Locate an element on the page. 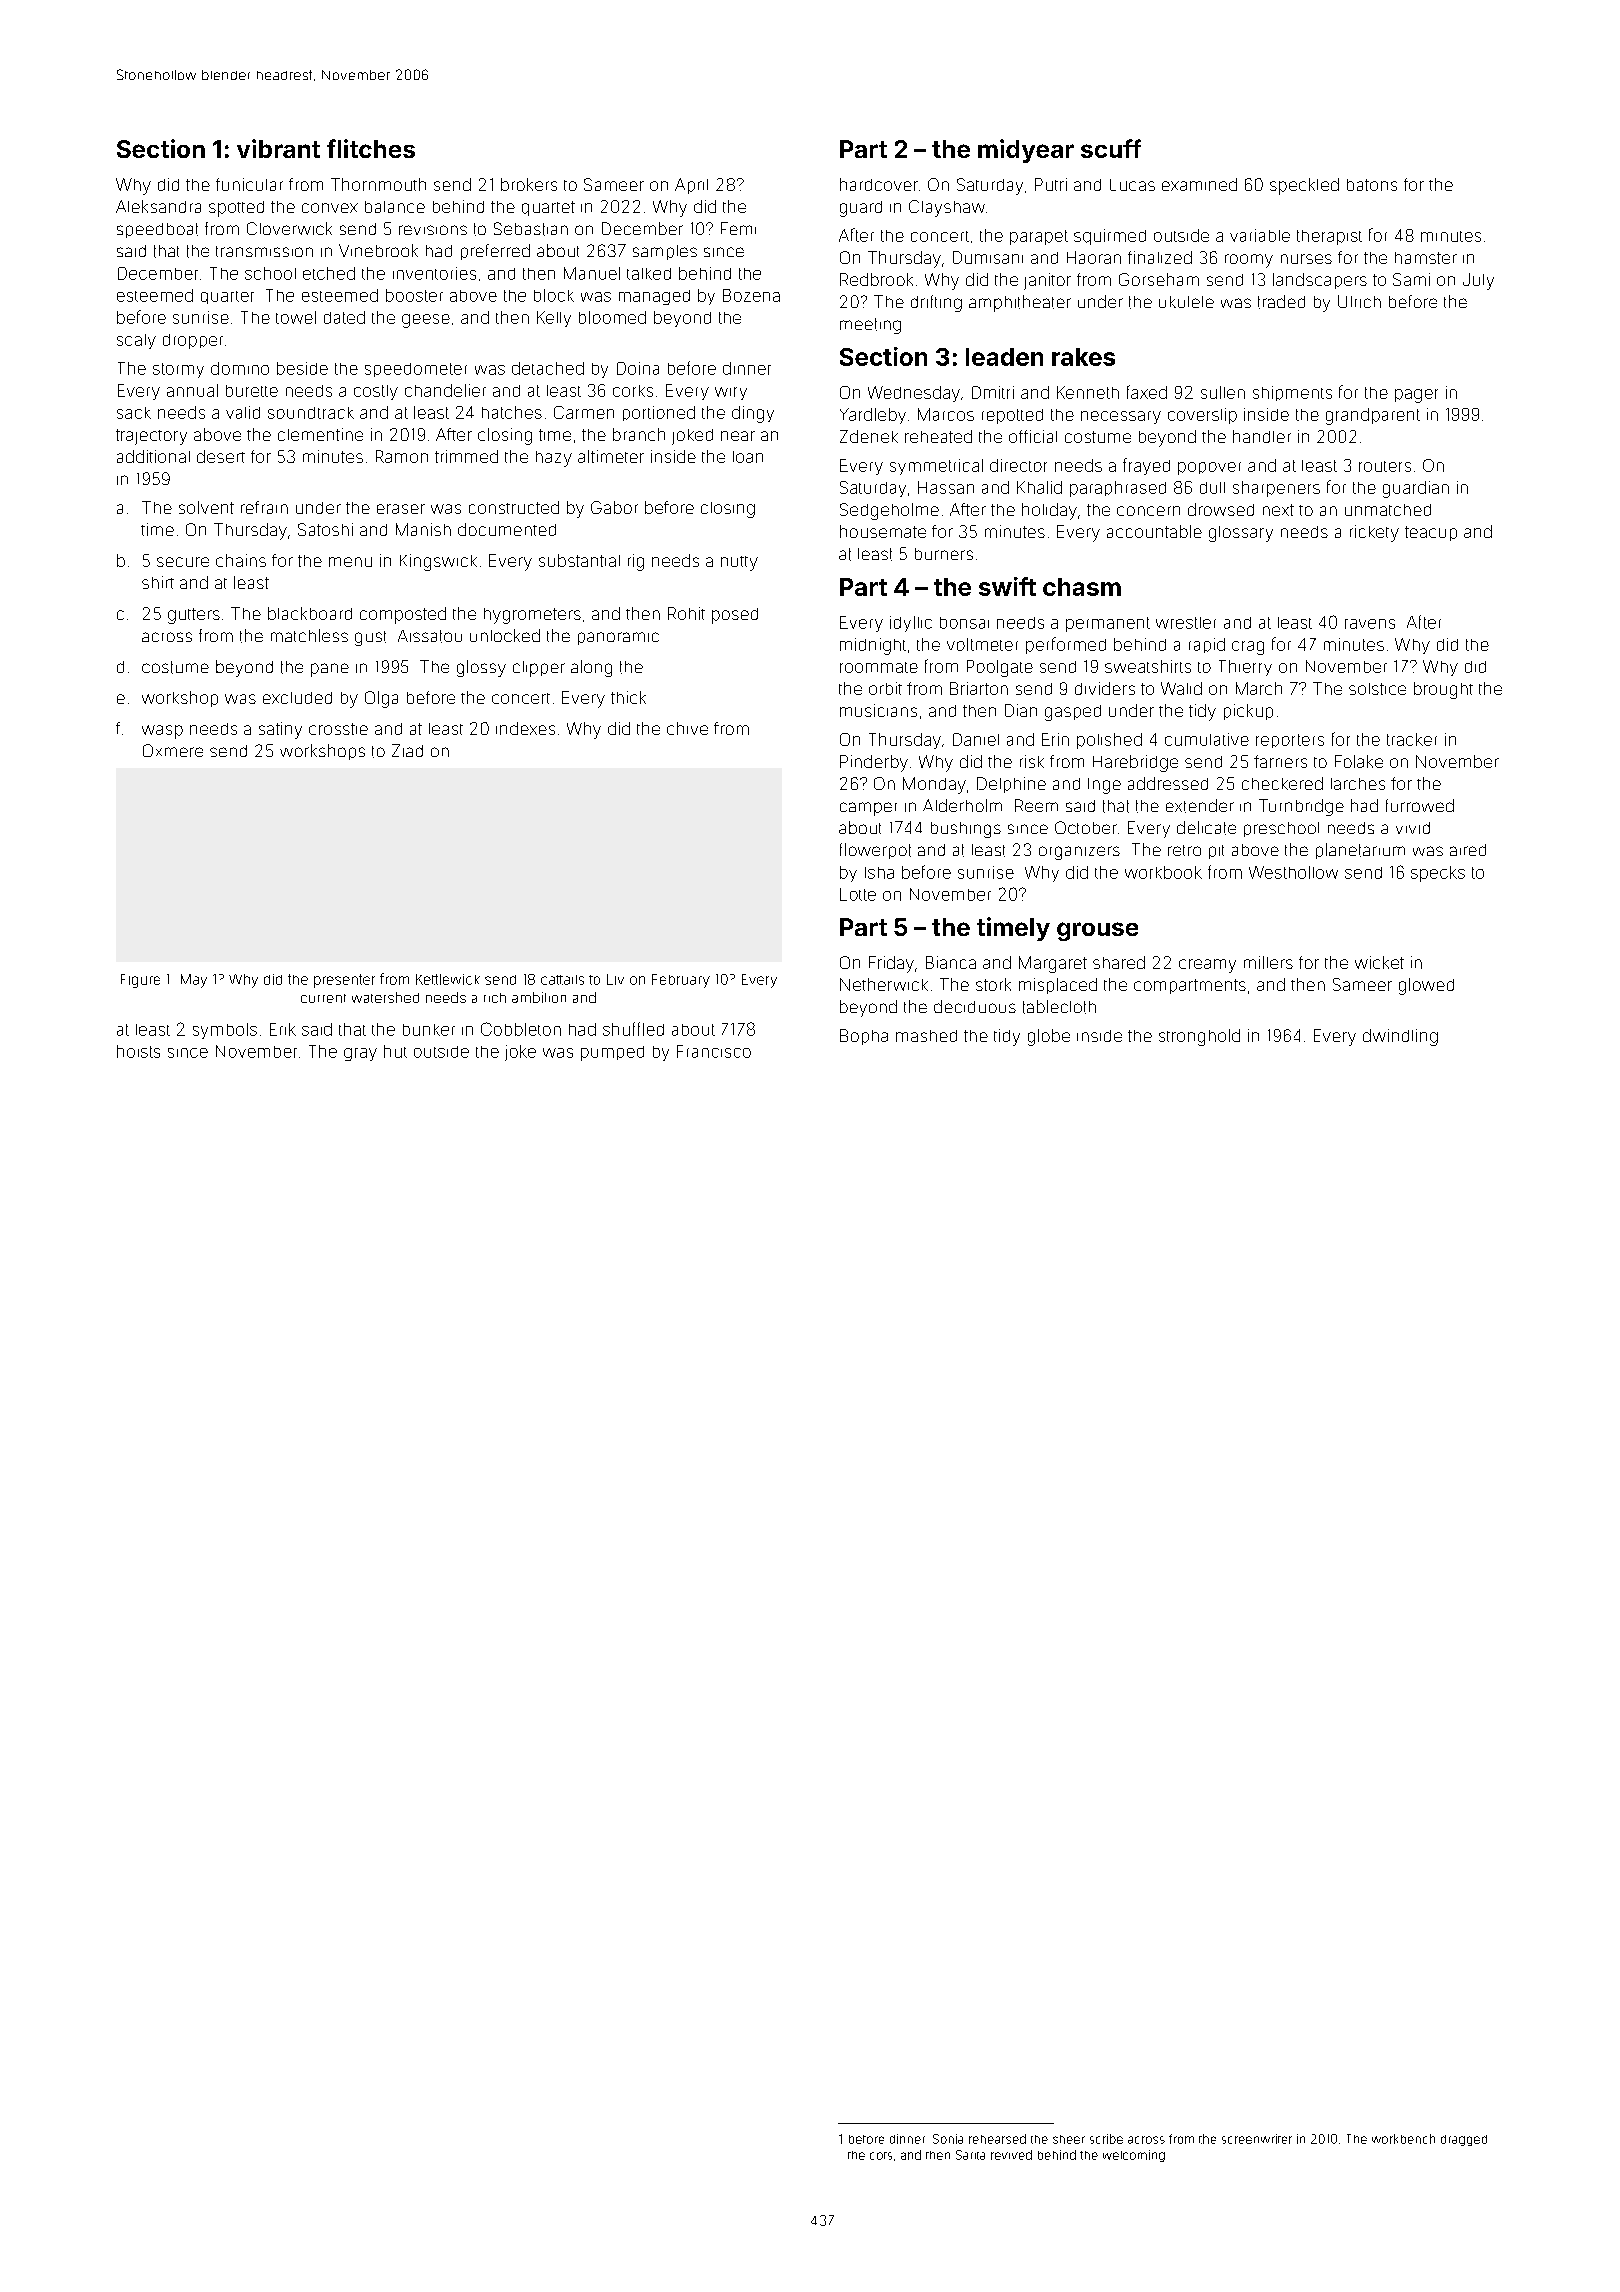  Turnbridge is located at coordinates (1301, 807).
